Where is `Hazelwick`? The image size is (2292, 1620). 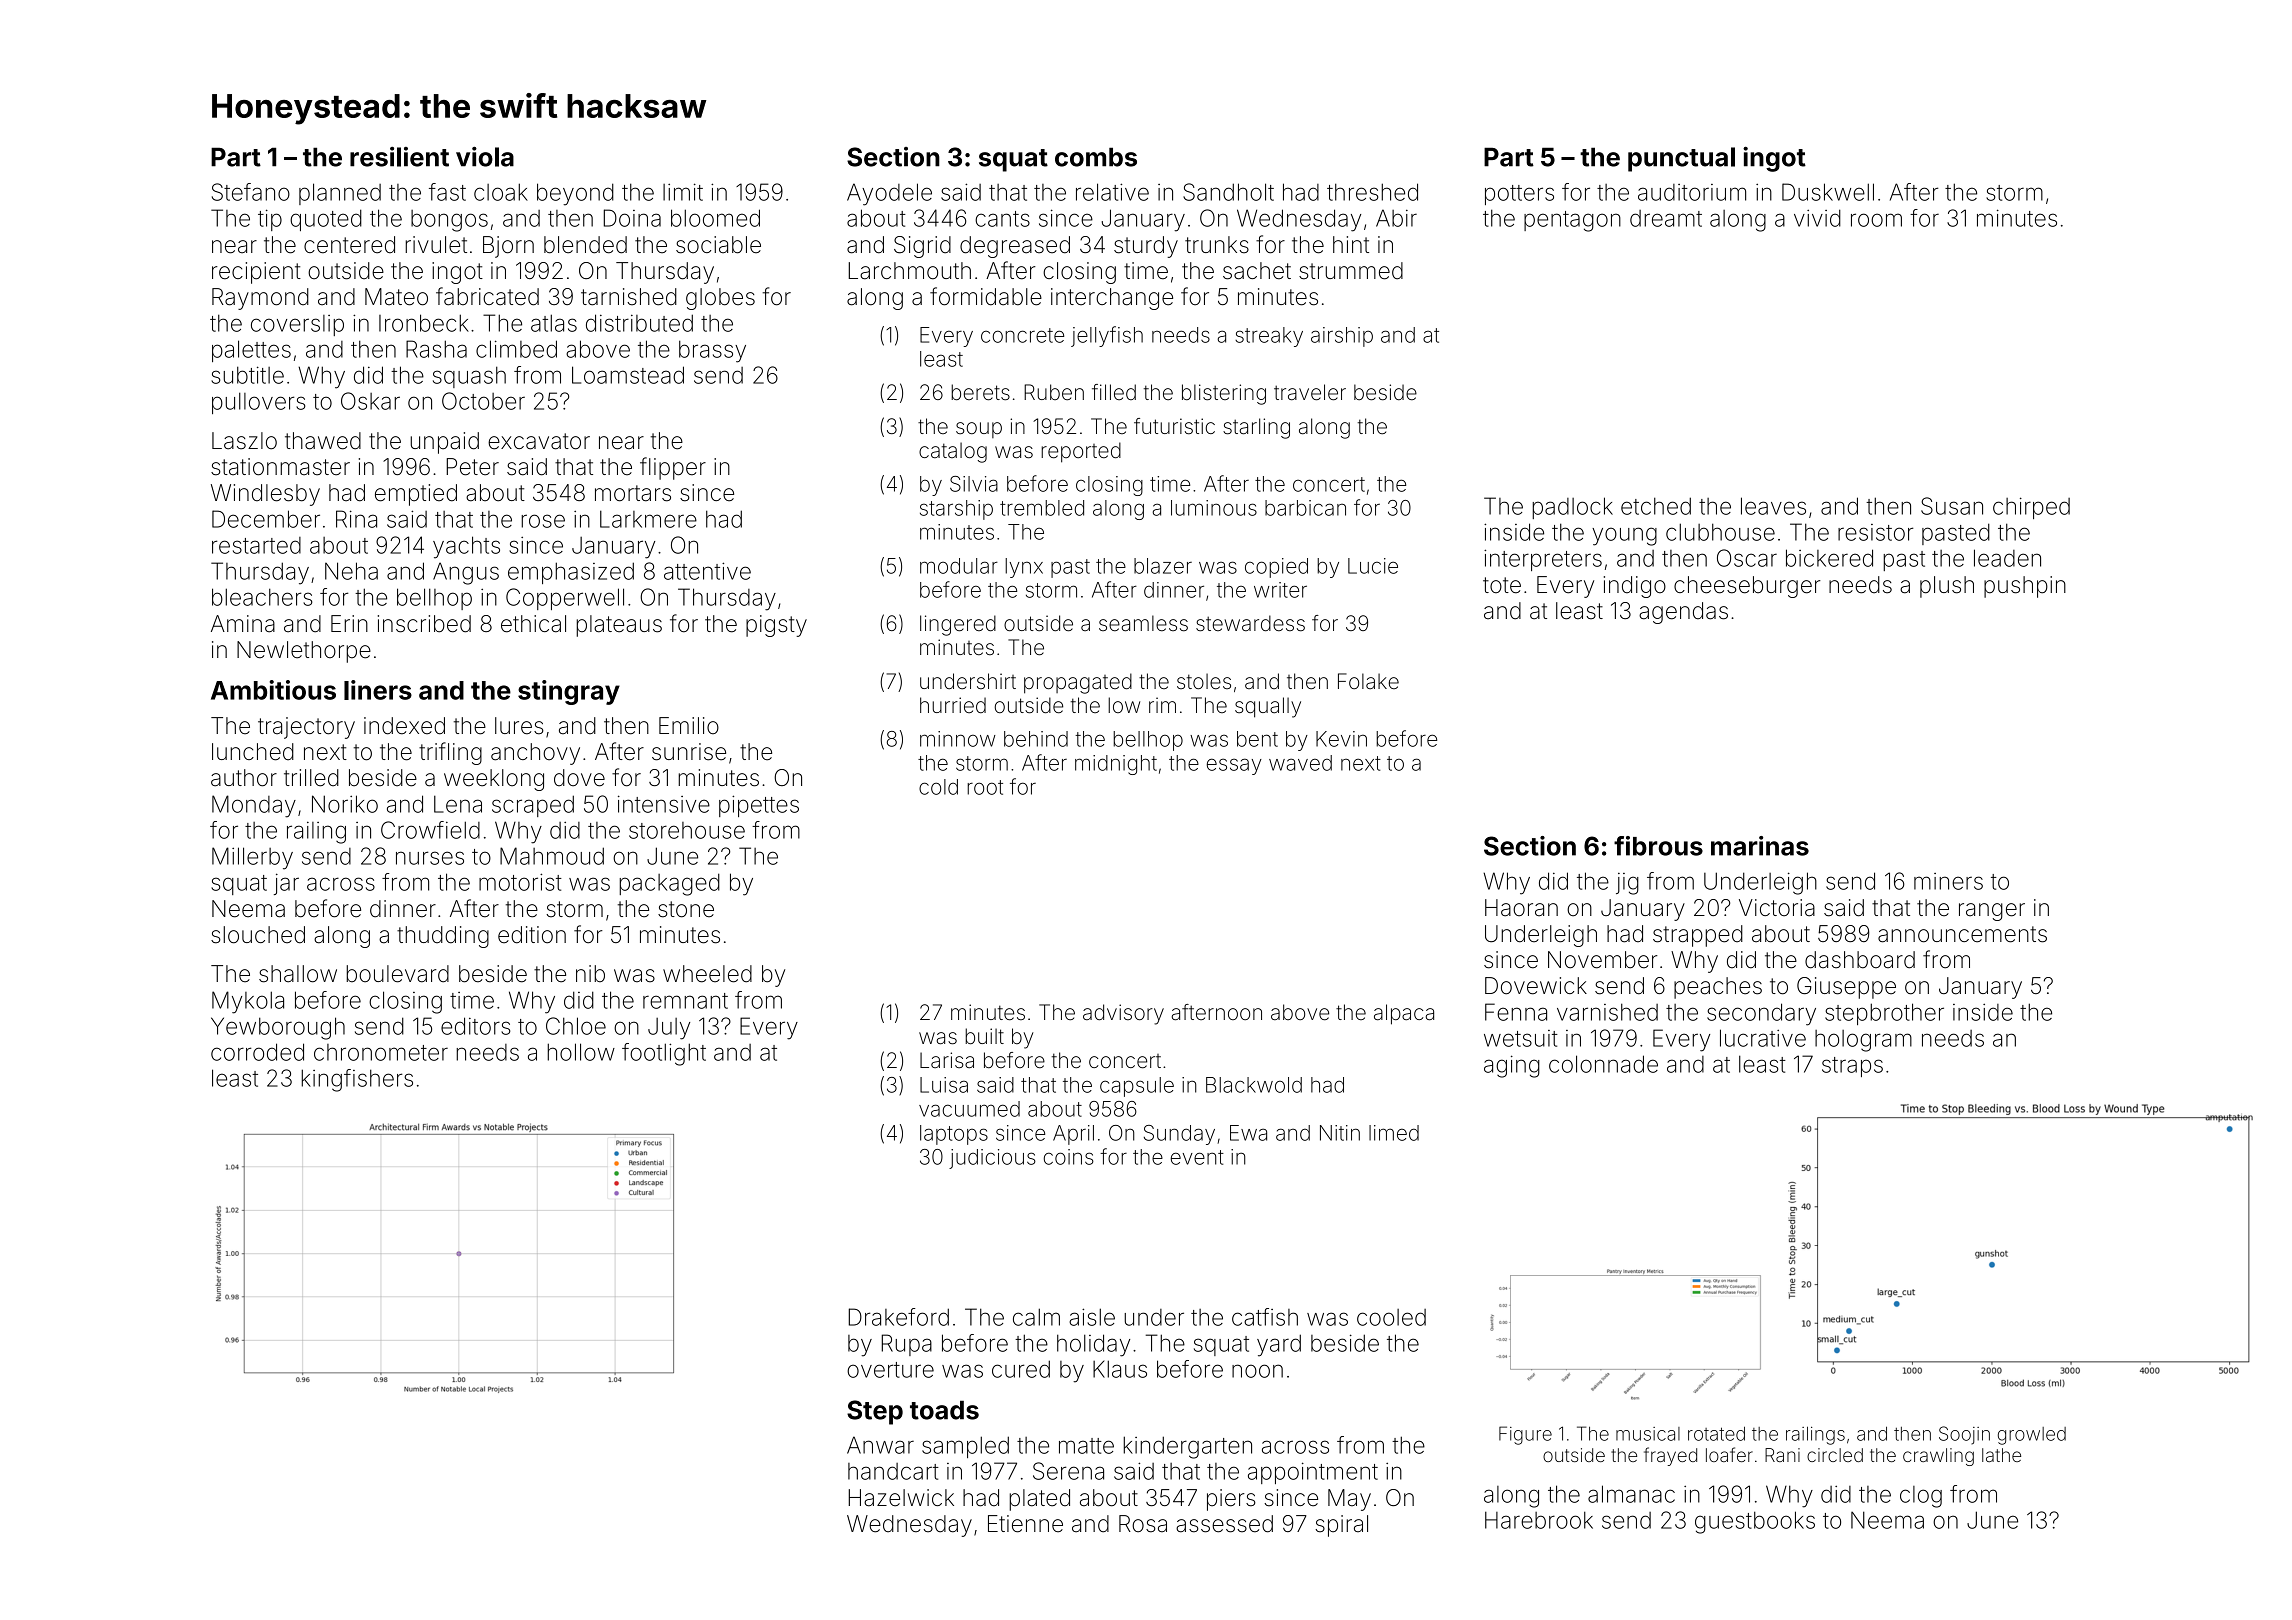 Hazelwick is located at coordinates (901, 1498).
